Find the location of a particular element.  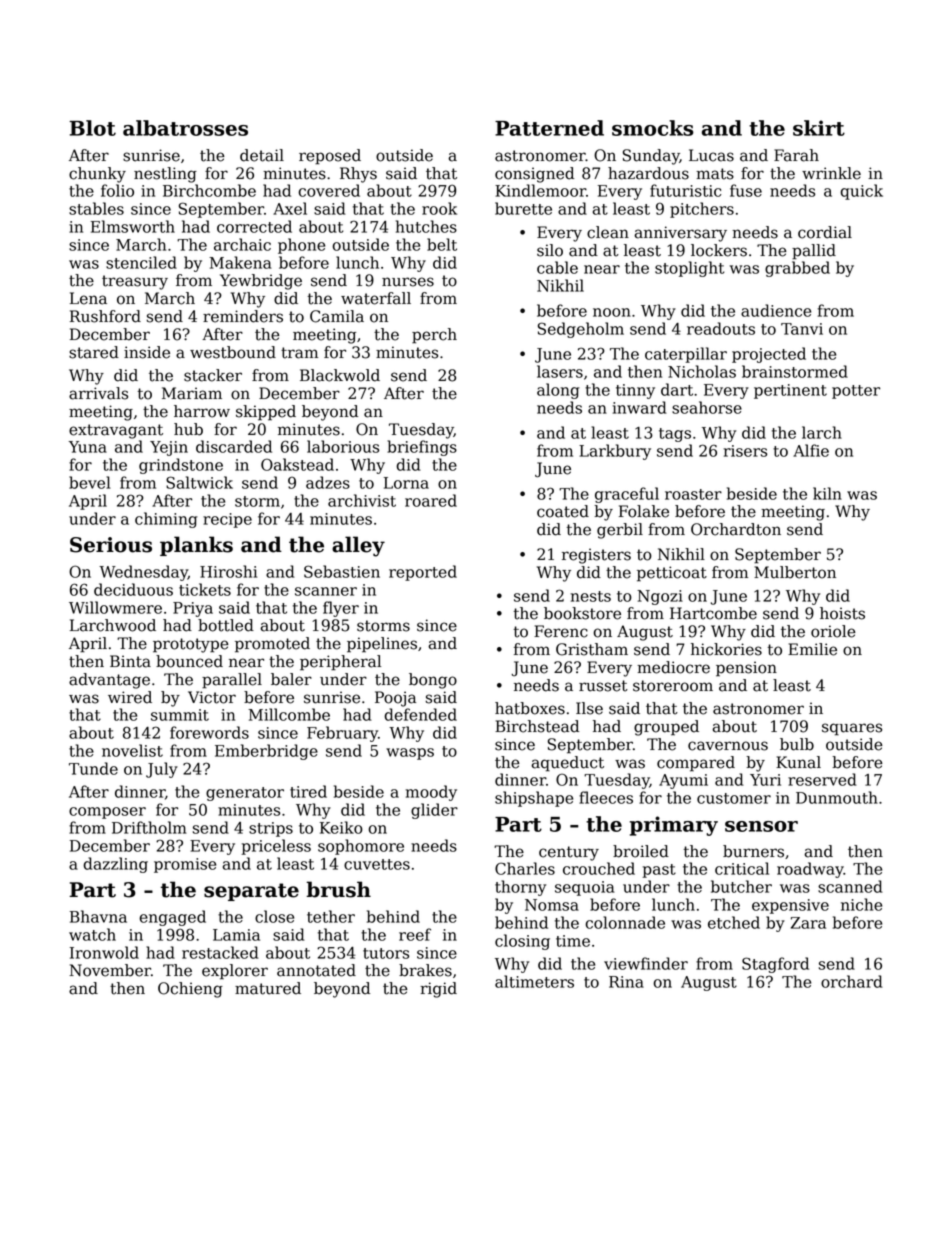

Ochieng is located at coordinates (190, 990).
